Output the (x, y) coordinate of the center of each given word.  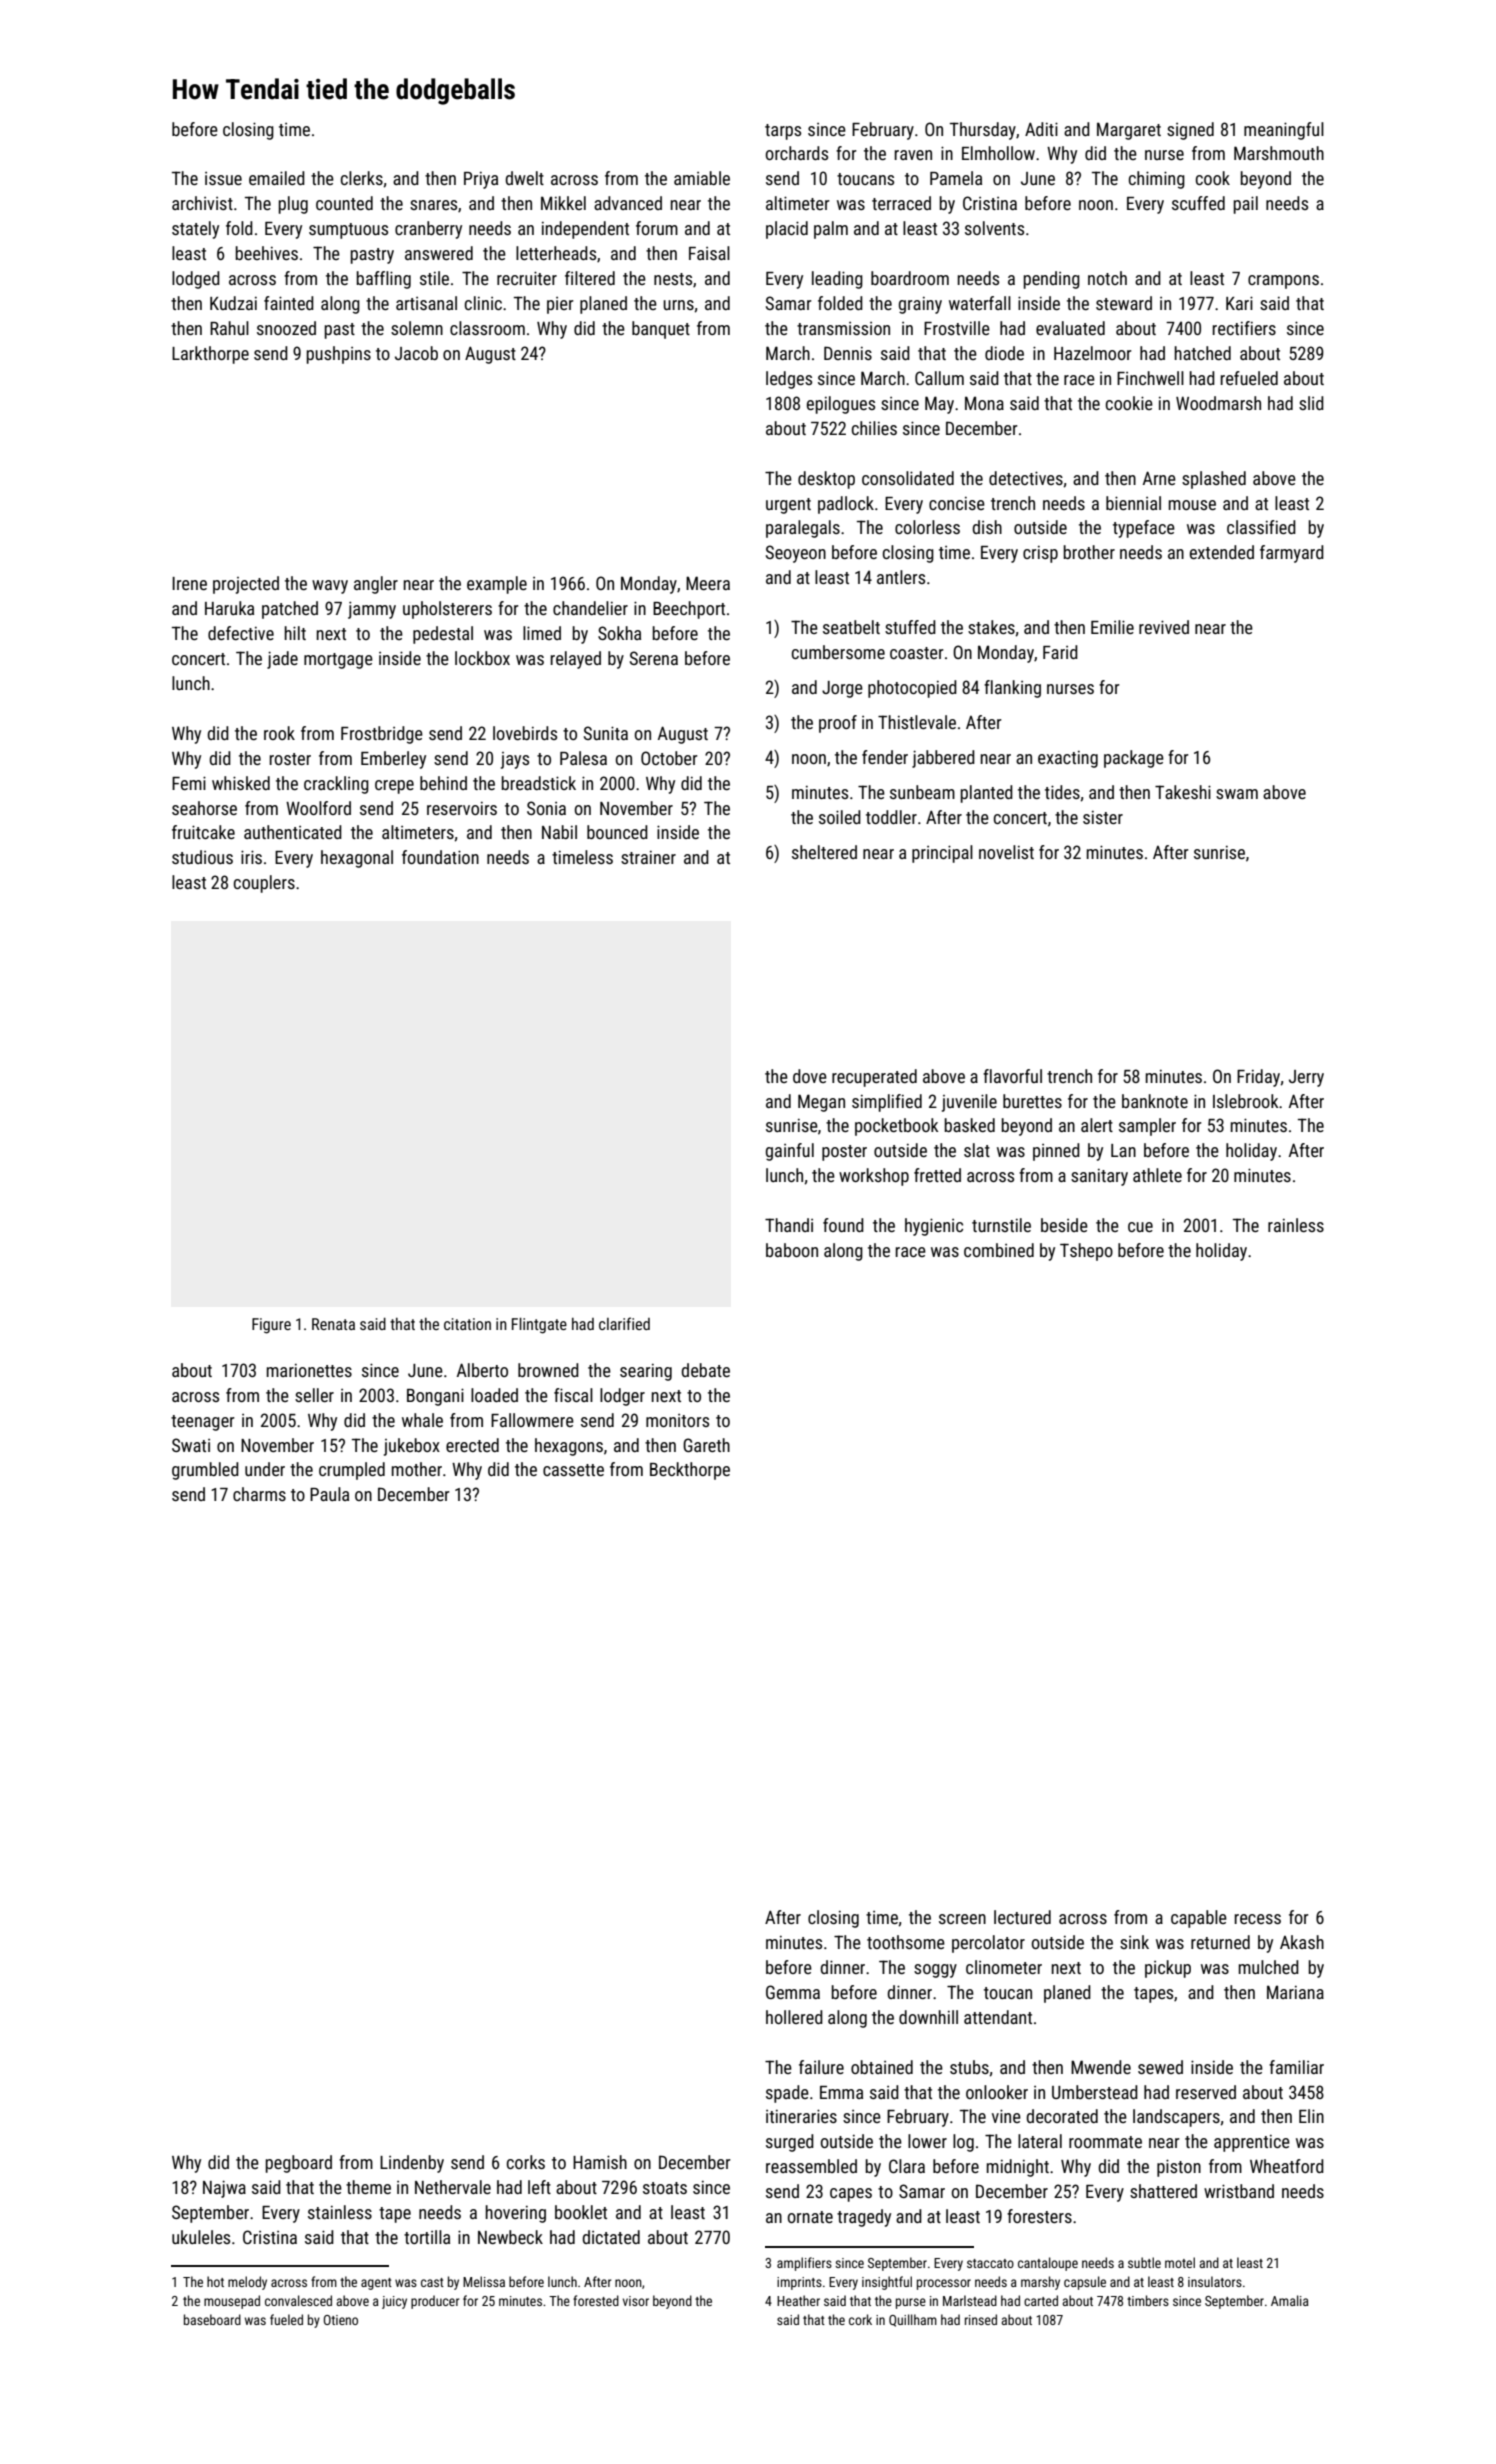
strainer (648, 857)
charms (259, 1494)
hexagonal (357, 859)
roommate (1105, 2142)
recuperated (874, 1078)
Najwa (224, 2189)
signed (1190, 131)
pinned (1056, 1152)
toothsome (906, 1942)
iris (251, 857)
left (539, 2187)
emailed (277, 178)
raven (913, 155)
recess (1258, 1919)
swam (1237, 794)
